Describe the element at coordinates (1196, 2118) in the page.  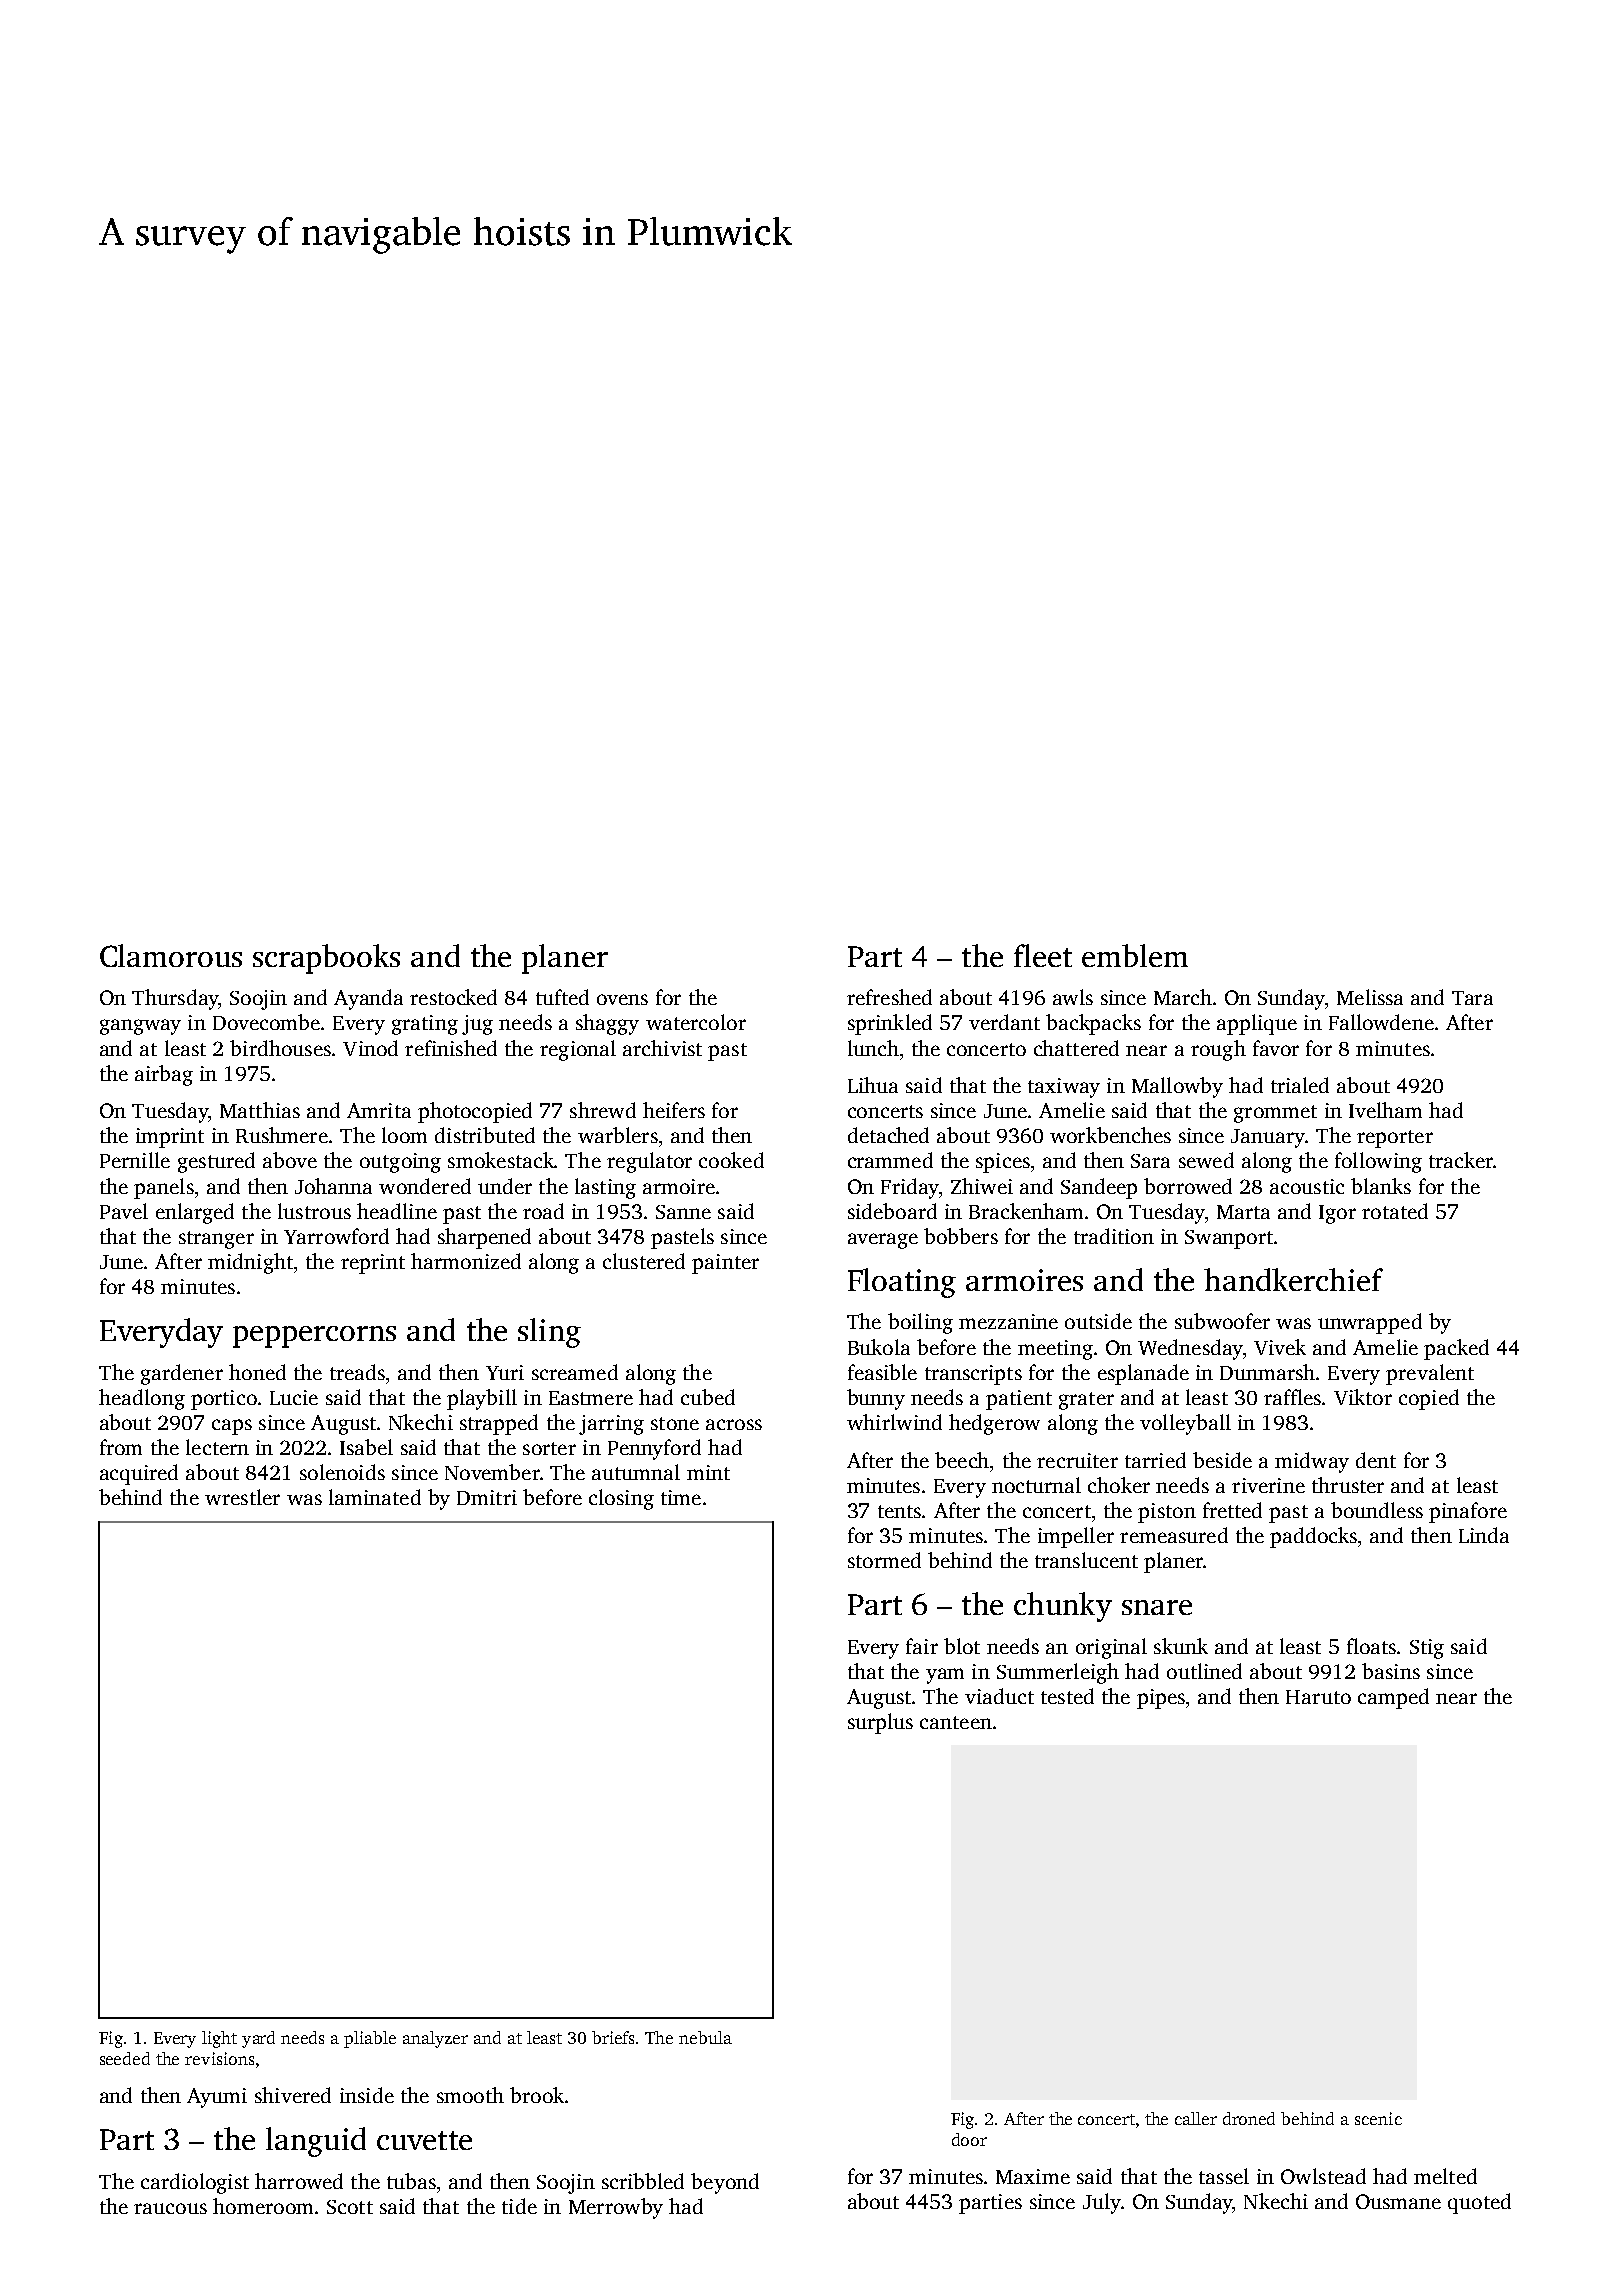
I see `caller` at that location.
